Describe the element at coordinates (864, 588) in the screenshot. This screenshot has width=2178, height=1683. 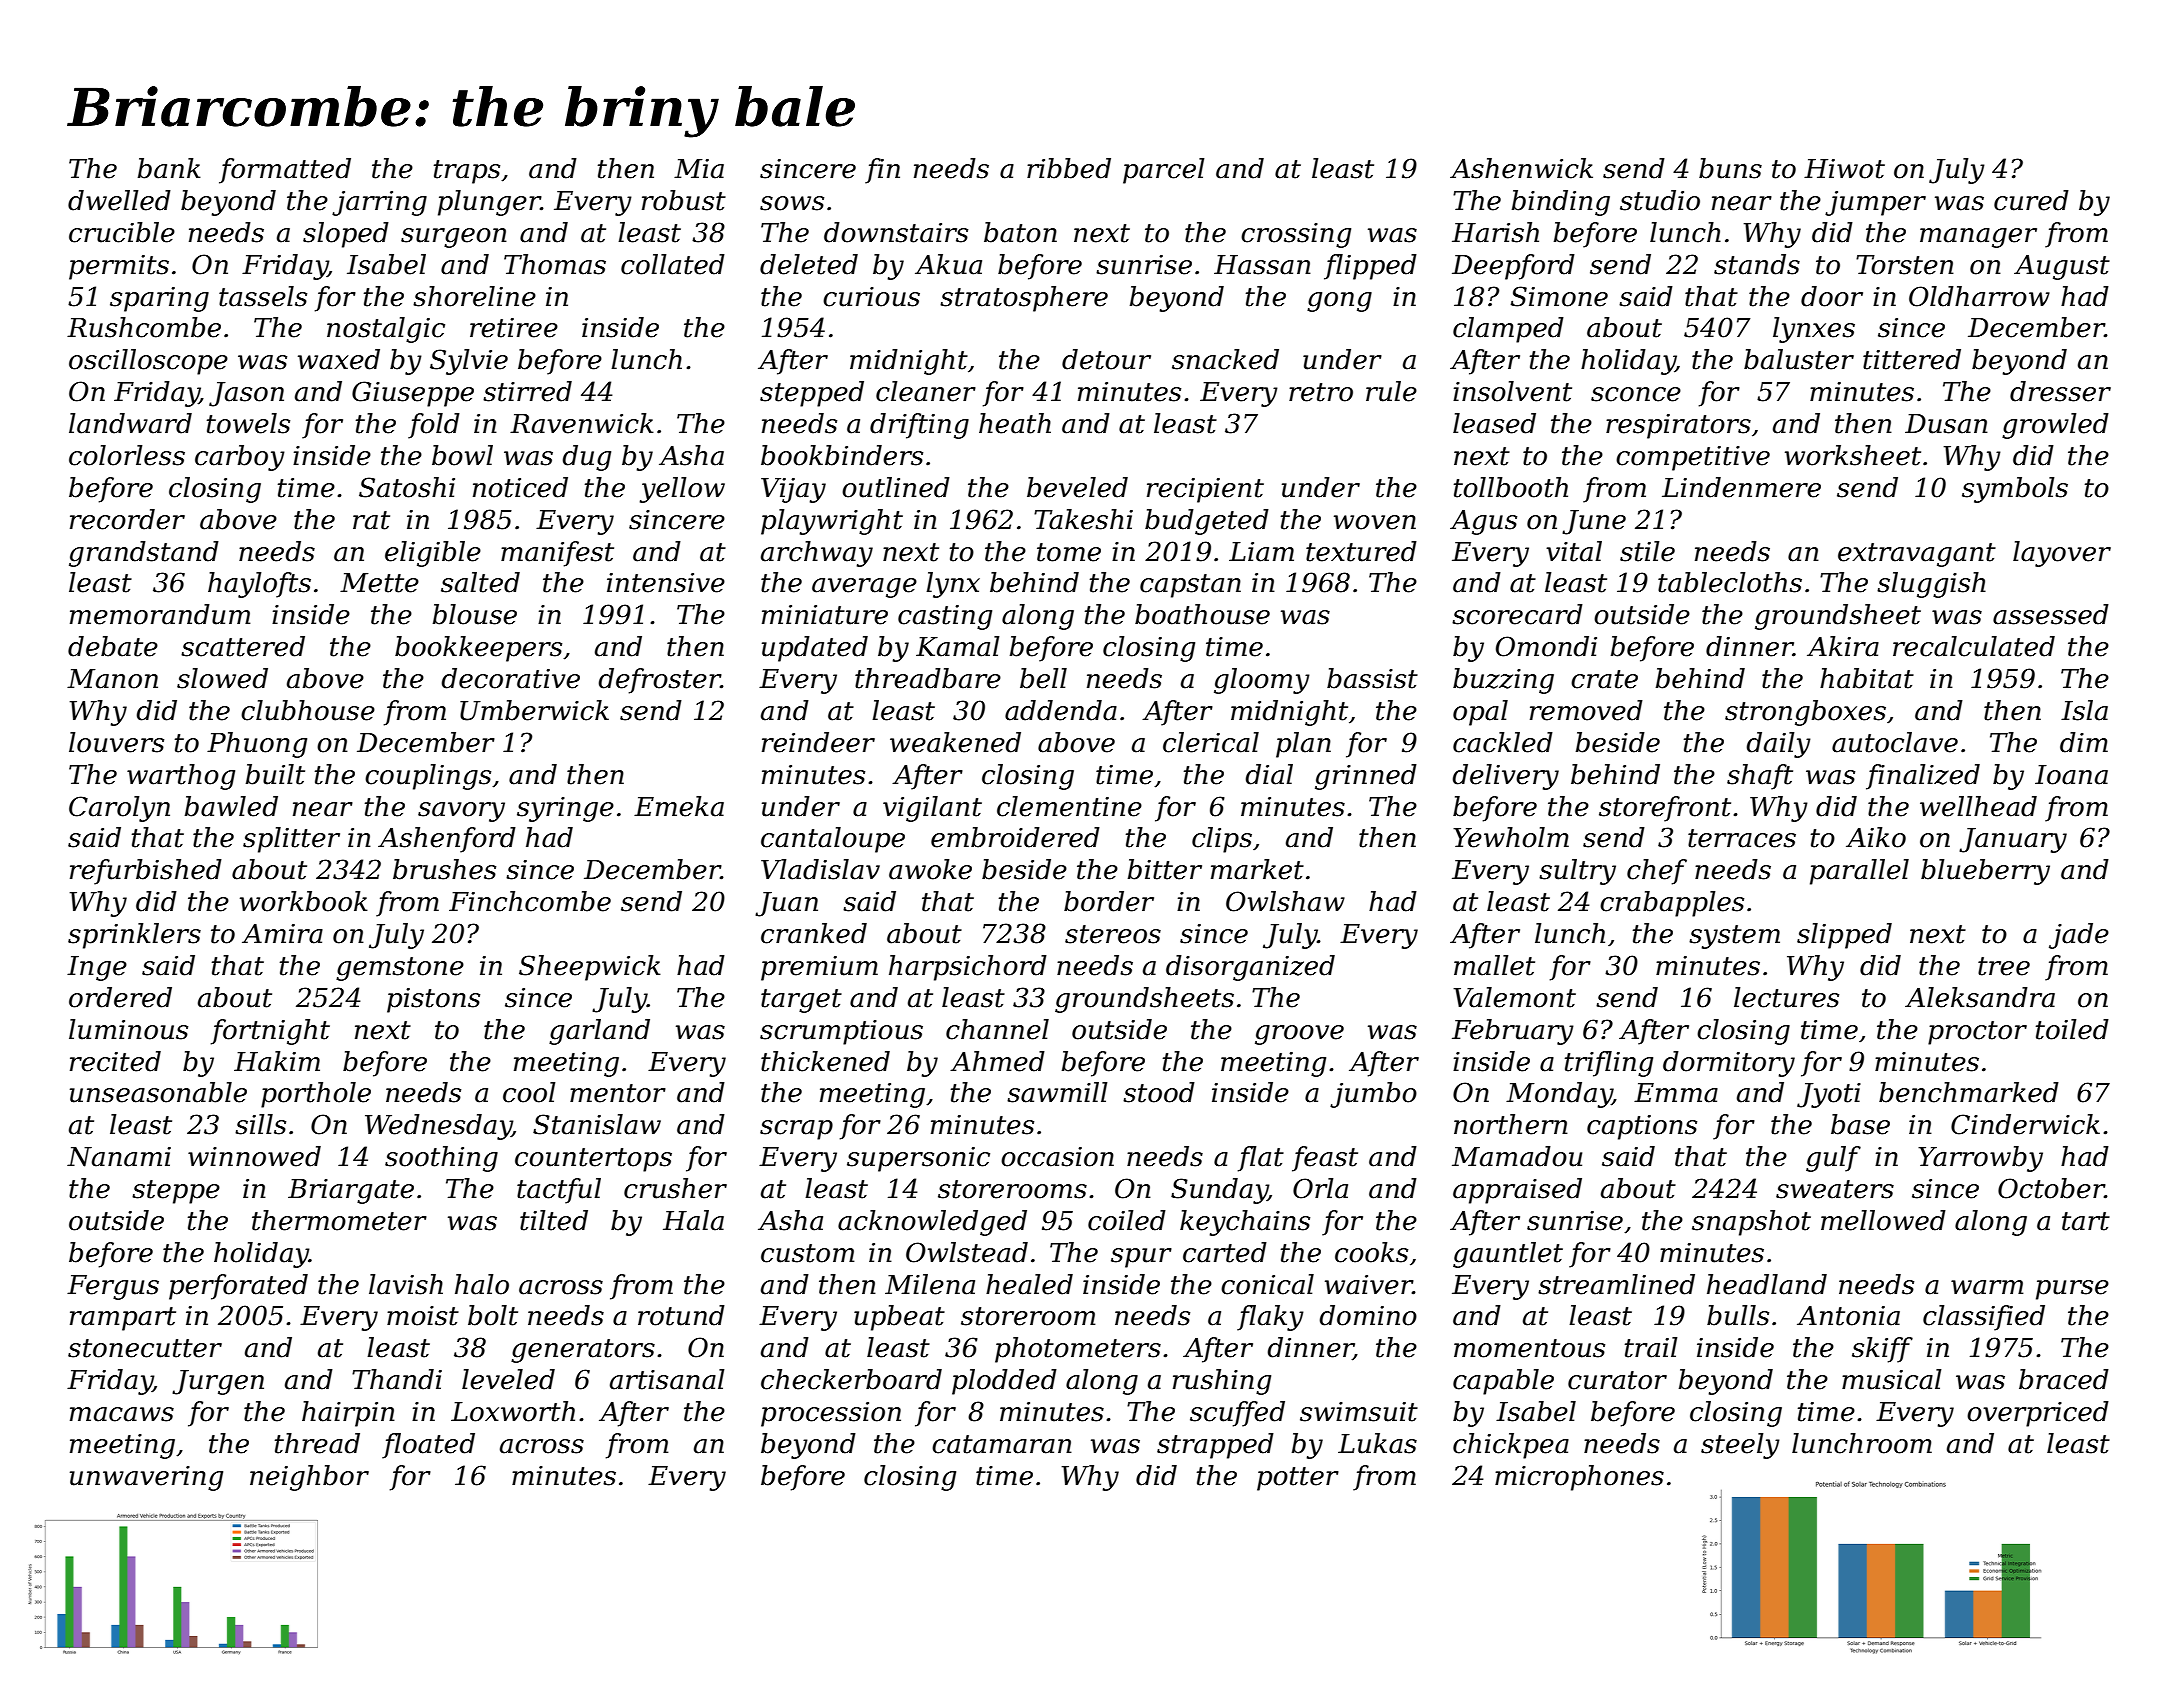
I see `average` at that location.
